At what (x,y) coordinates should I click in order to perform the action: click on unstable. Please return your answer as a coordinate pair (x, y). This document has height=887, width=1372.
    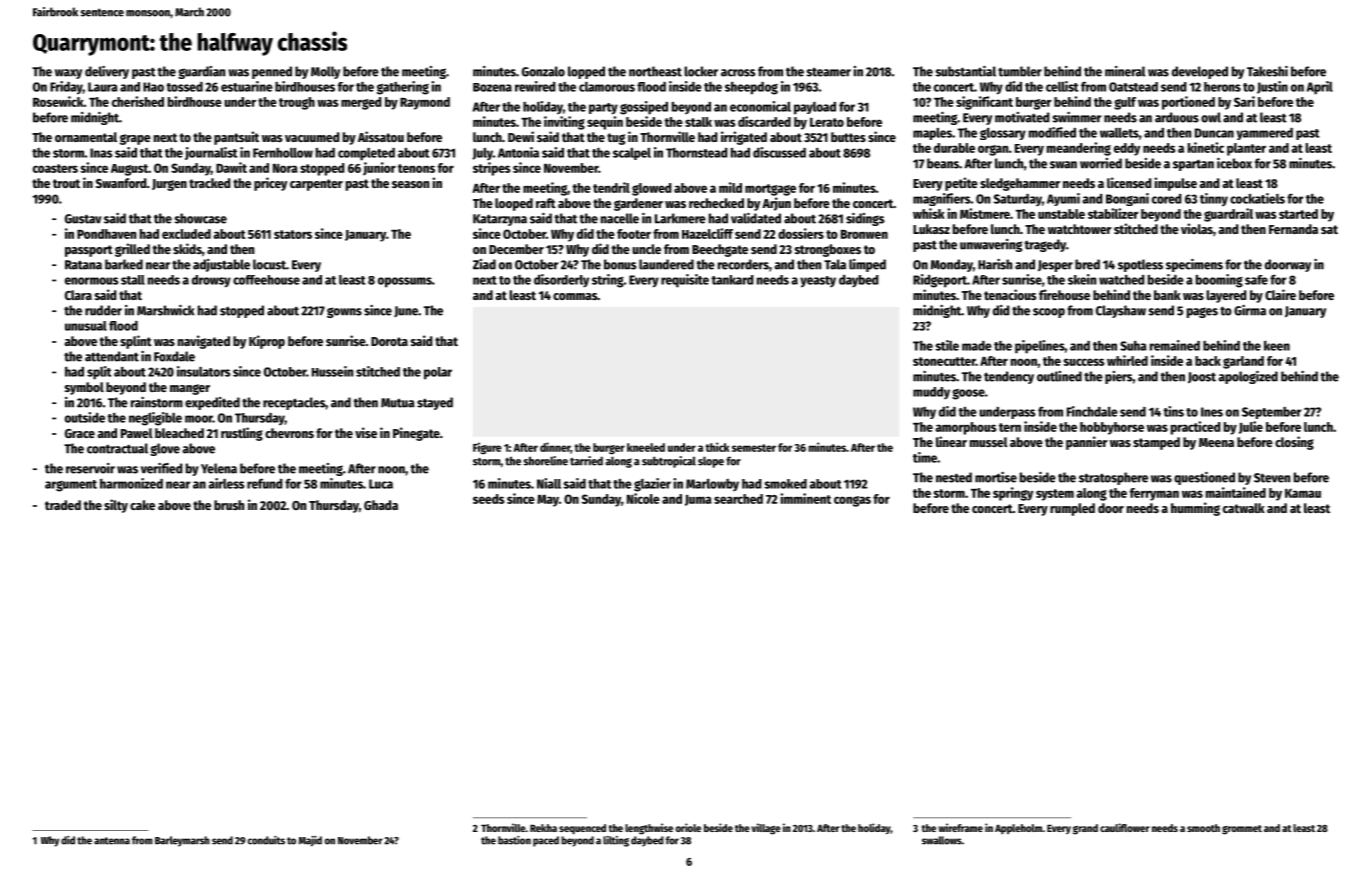
    Looking at the image, I should click on (1061, 214).
